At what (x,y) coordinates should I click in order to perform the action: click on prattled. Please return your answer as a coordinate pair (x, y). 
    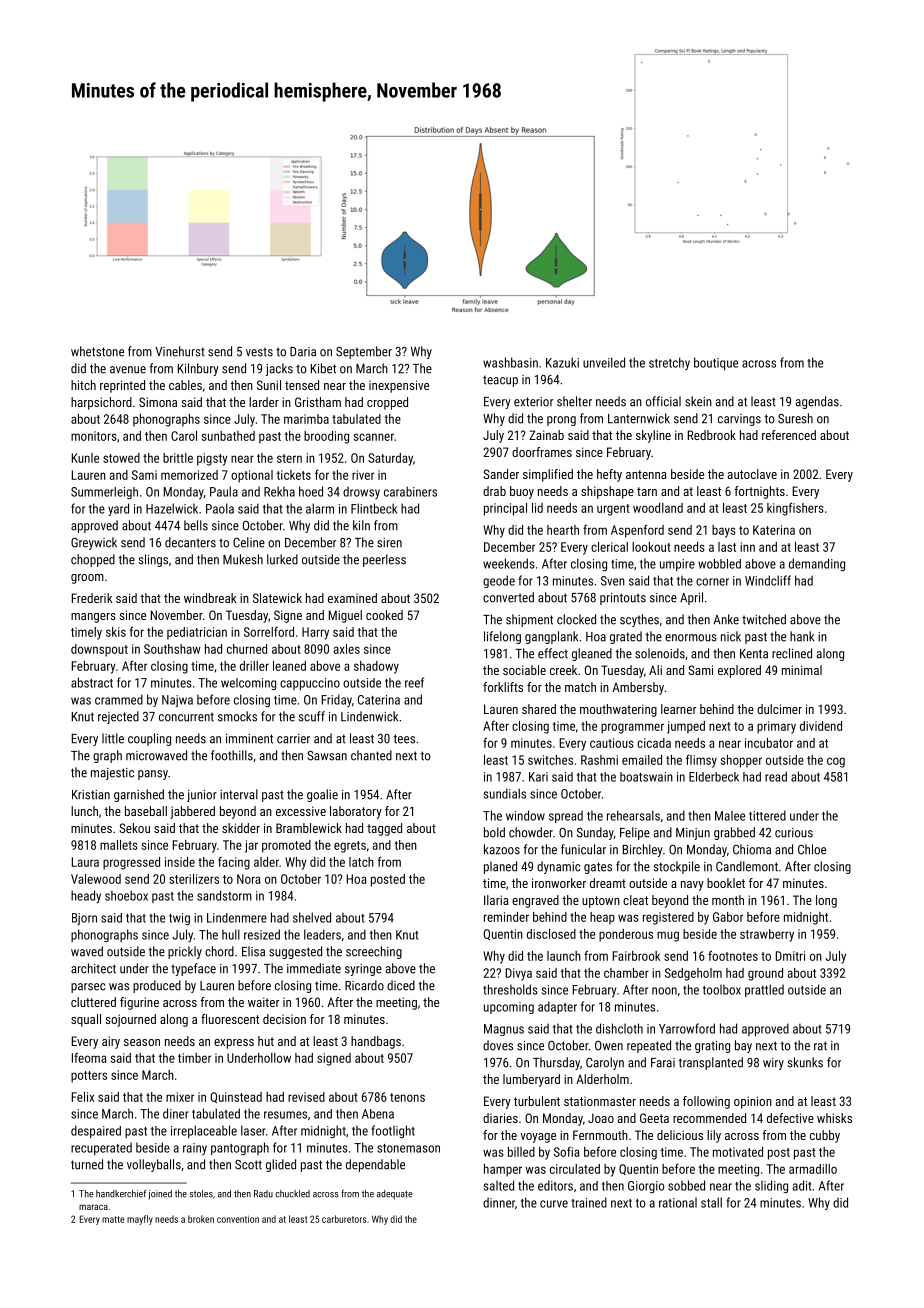
    Looking at the image, I should click on (764, 990).
